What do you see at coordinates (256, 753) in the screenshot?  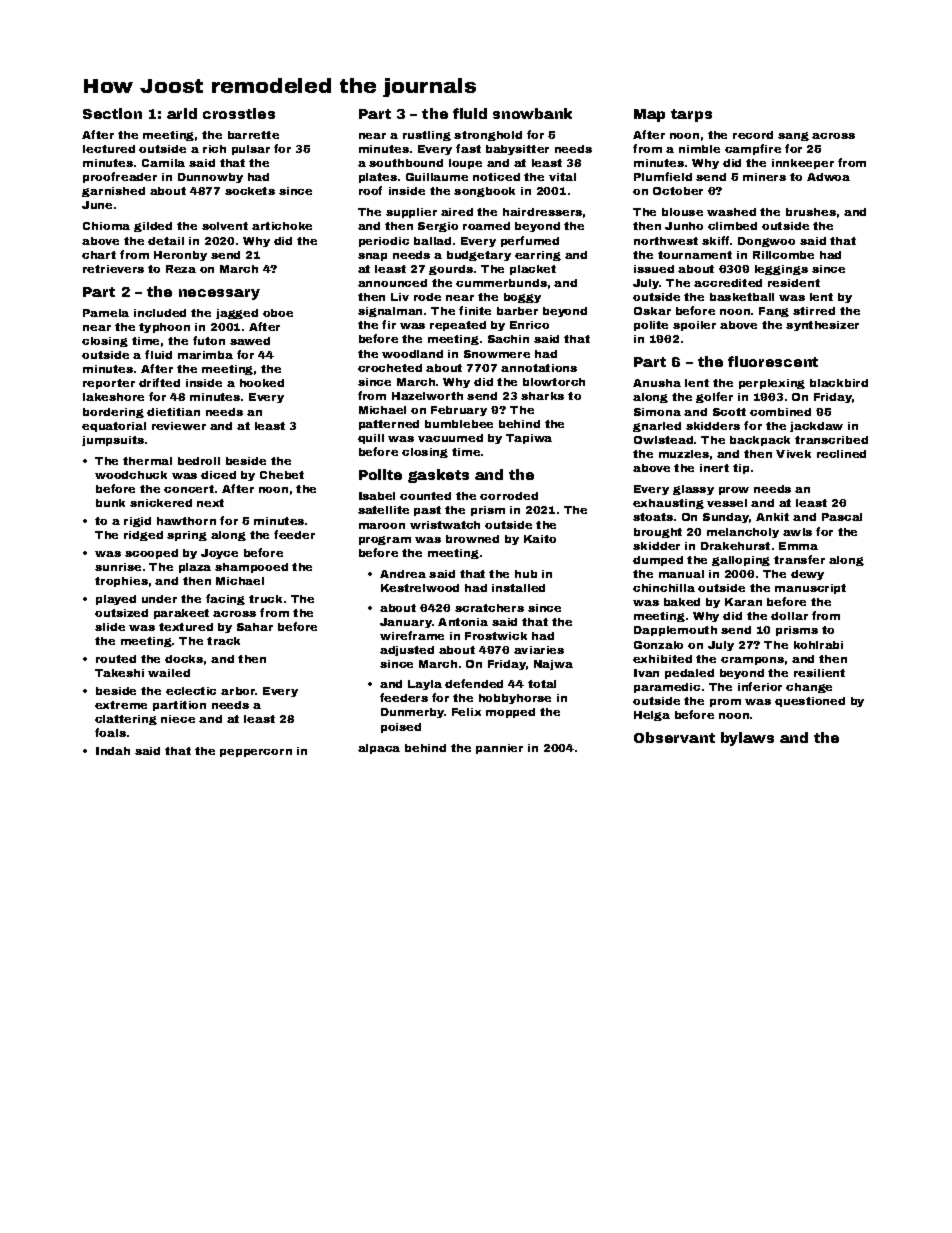 I see `peppercorn` at bounding box center [256, 753].
